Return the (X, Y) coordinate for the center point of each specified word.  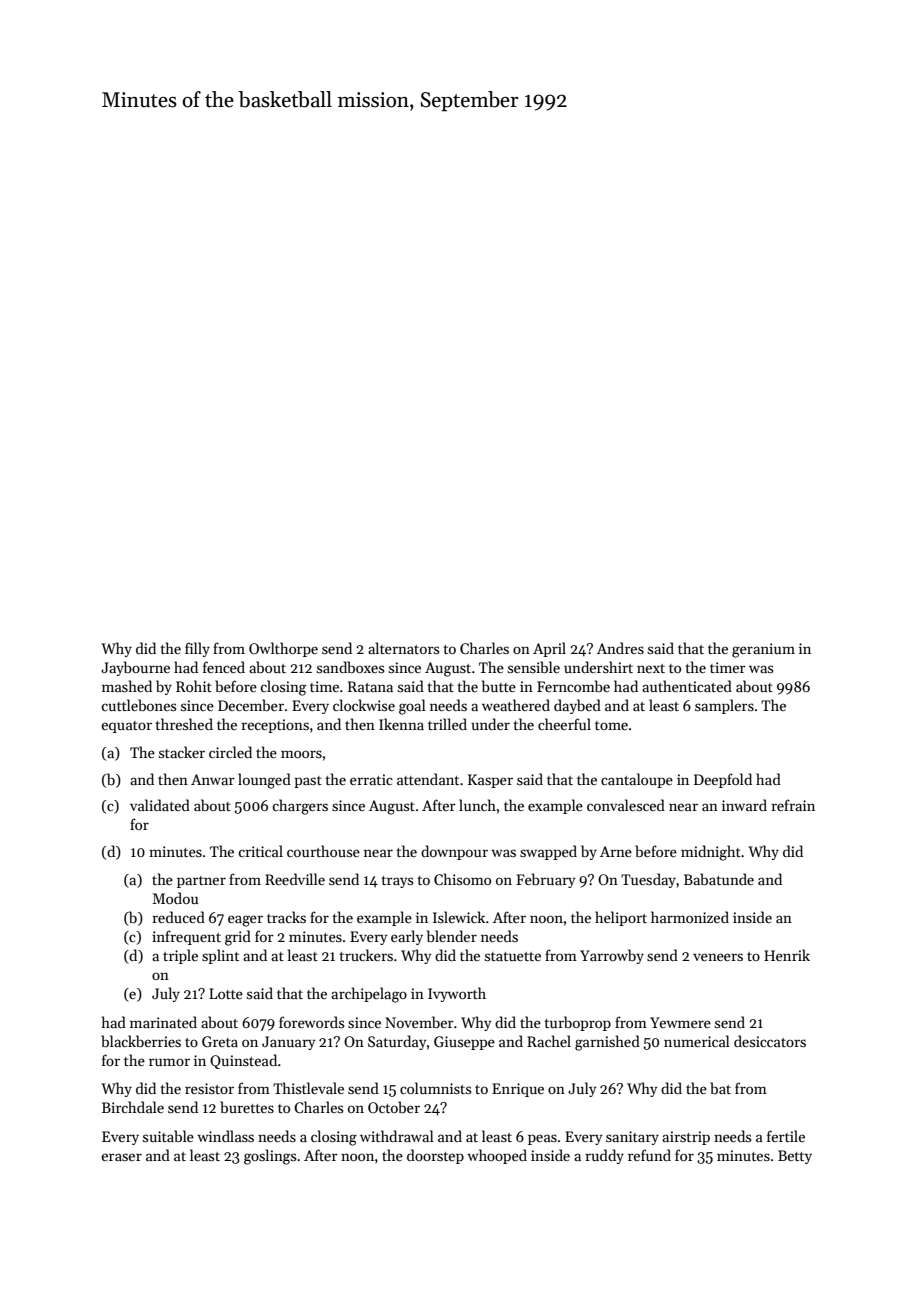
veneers (718, 957)
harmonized (690, 917)
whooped (497, 1156)
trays (397, 882)
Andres (620, 648)
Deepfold (723, 780)
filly (197, 649)
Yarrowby (612, 956)
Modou (175, 898)
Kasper (490, 781)
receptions (275, 726)
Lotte (226, 993)
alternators (403, 648)
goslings (270, 1157)
